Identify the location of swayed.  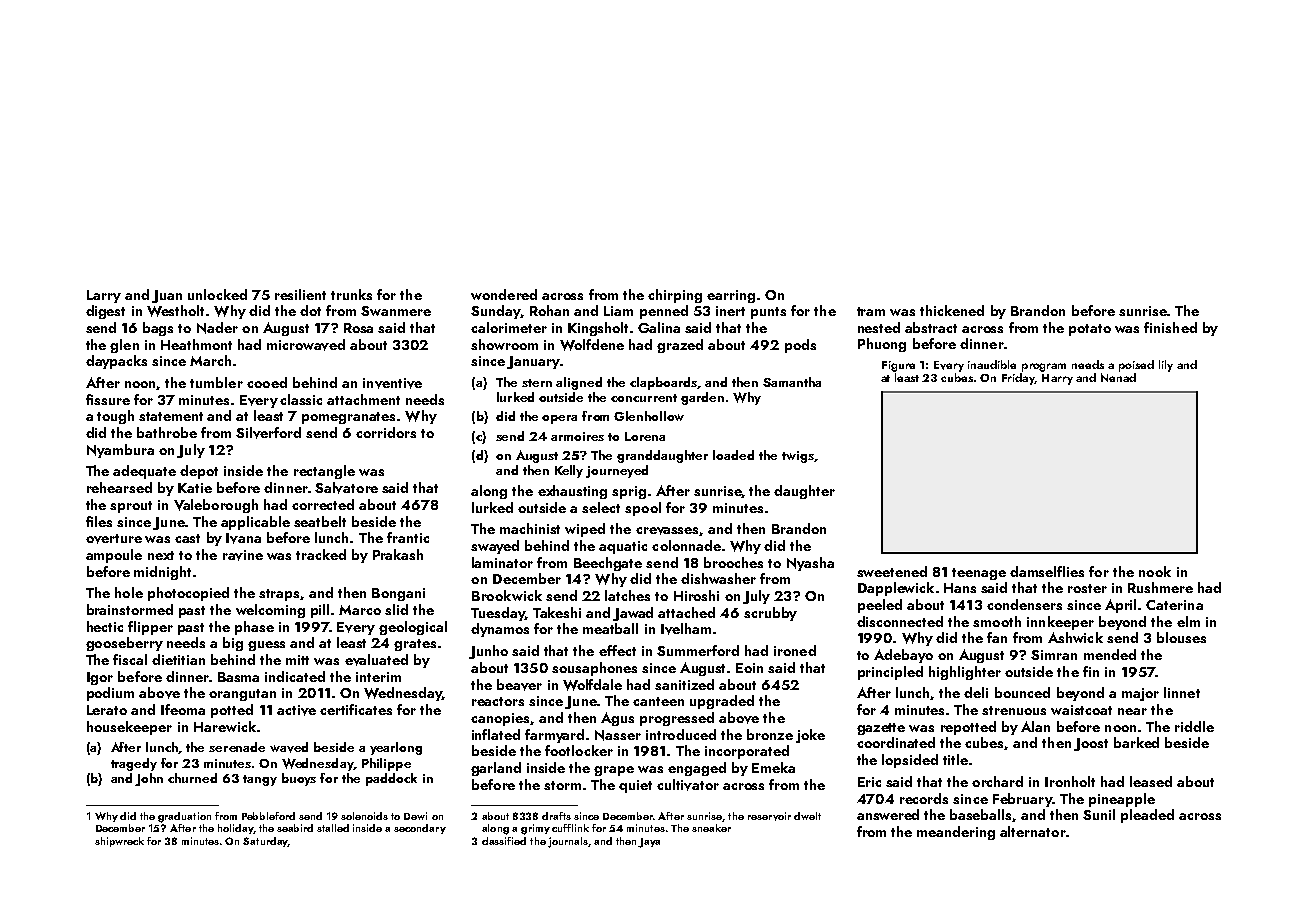
(495, 547).
